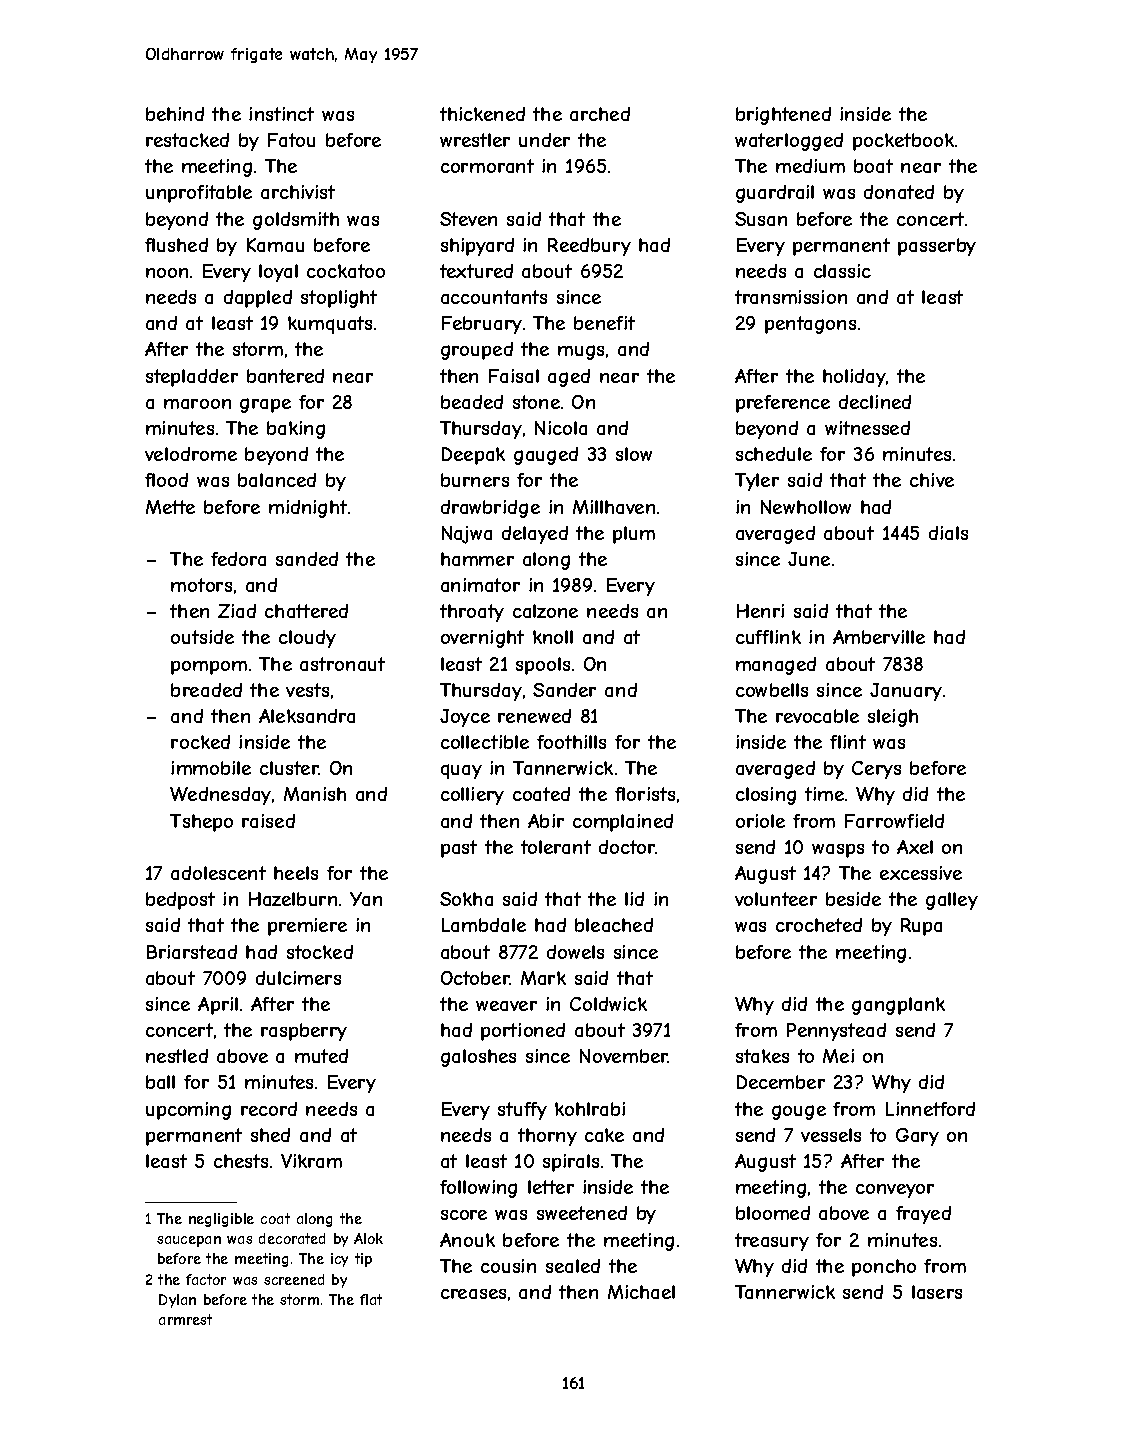 This page has width=1124, height=1454. I want to click on bloomed, so click(773, 1213).
